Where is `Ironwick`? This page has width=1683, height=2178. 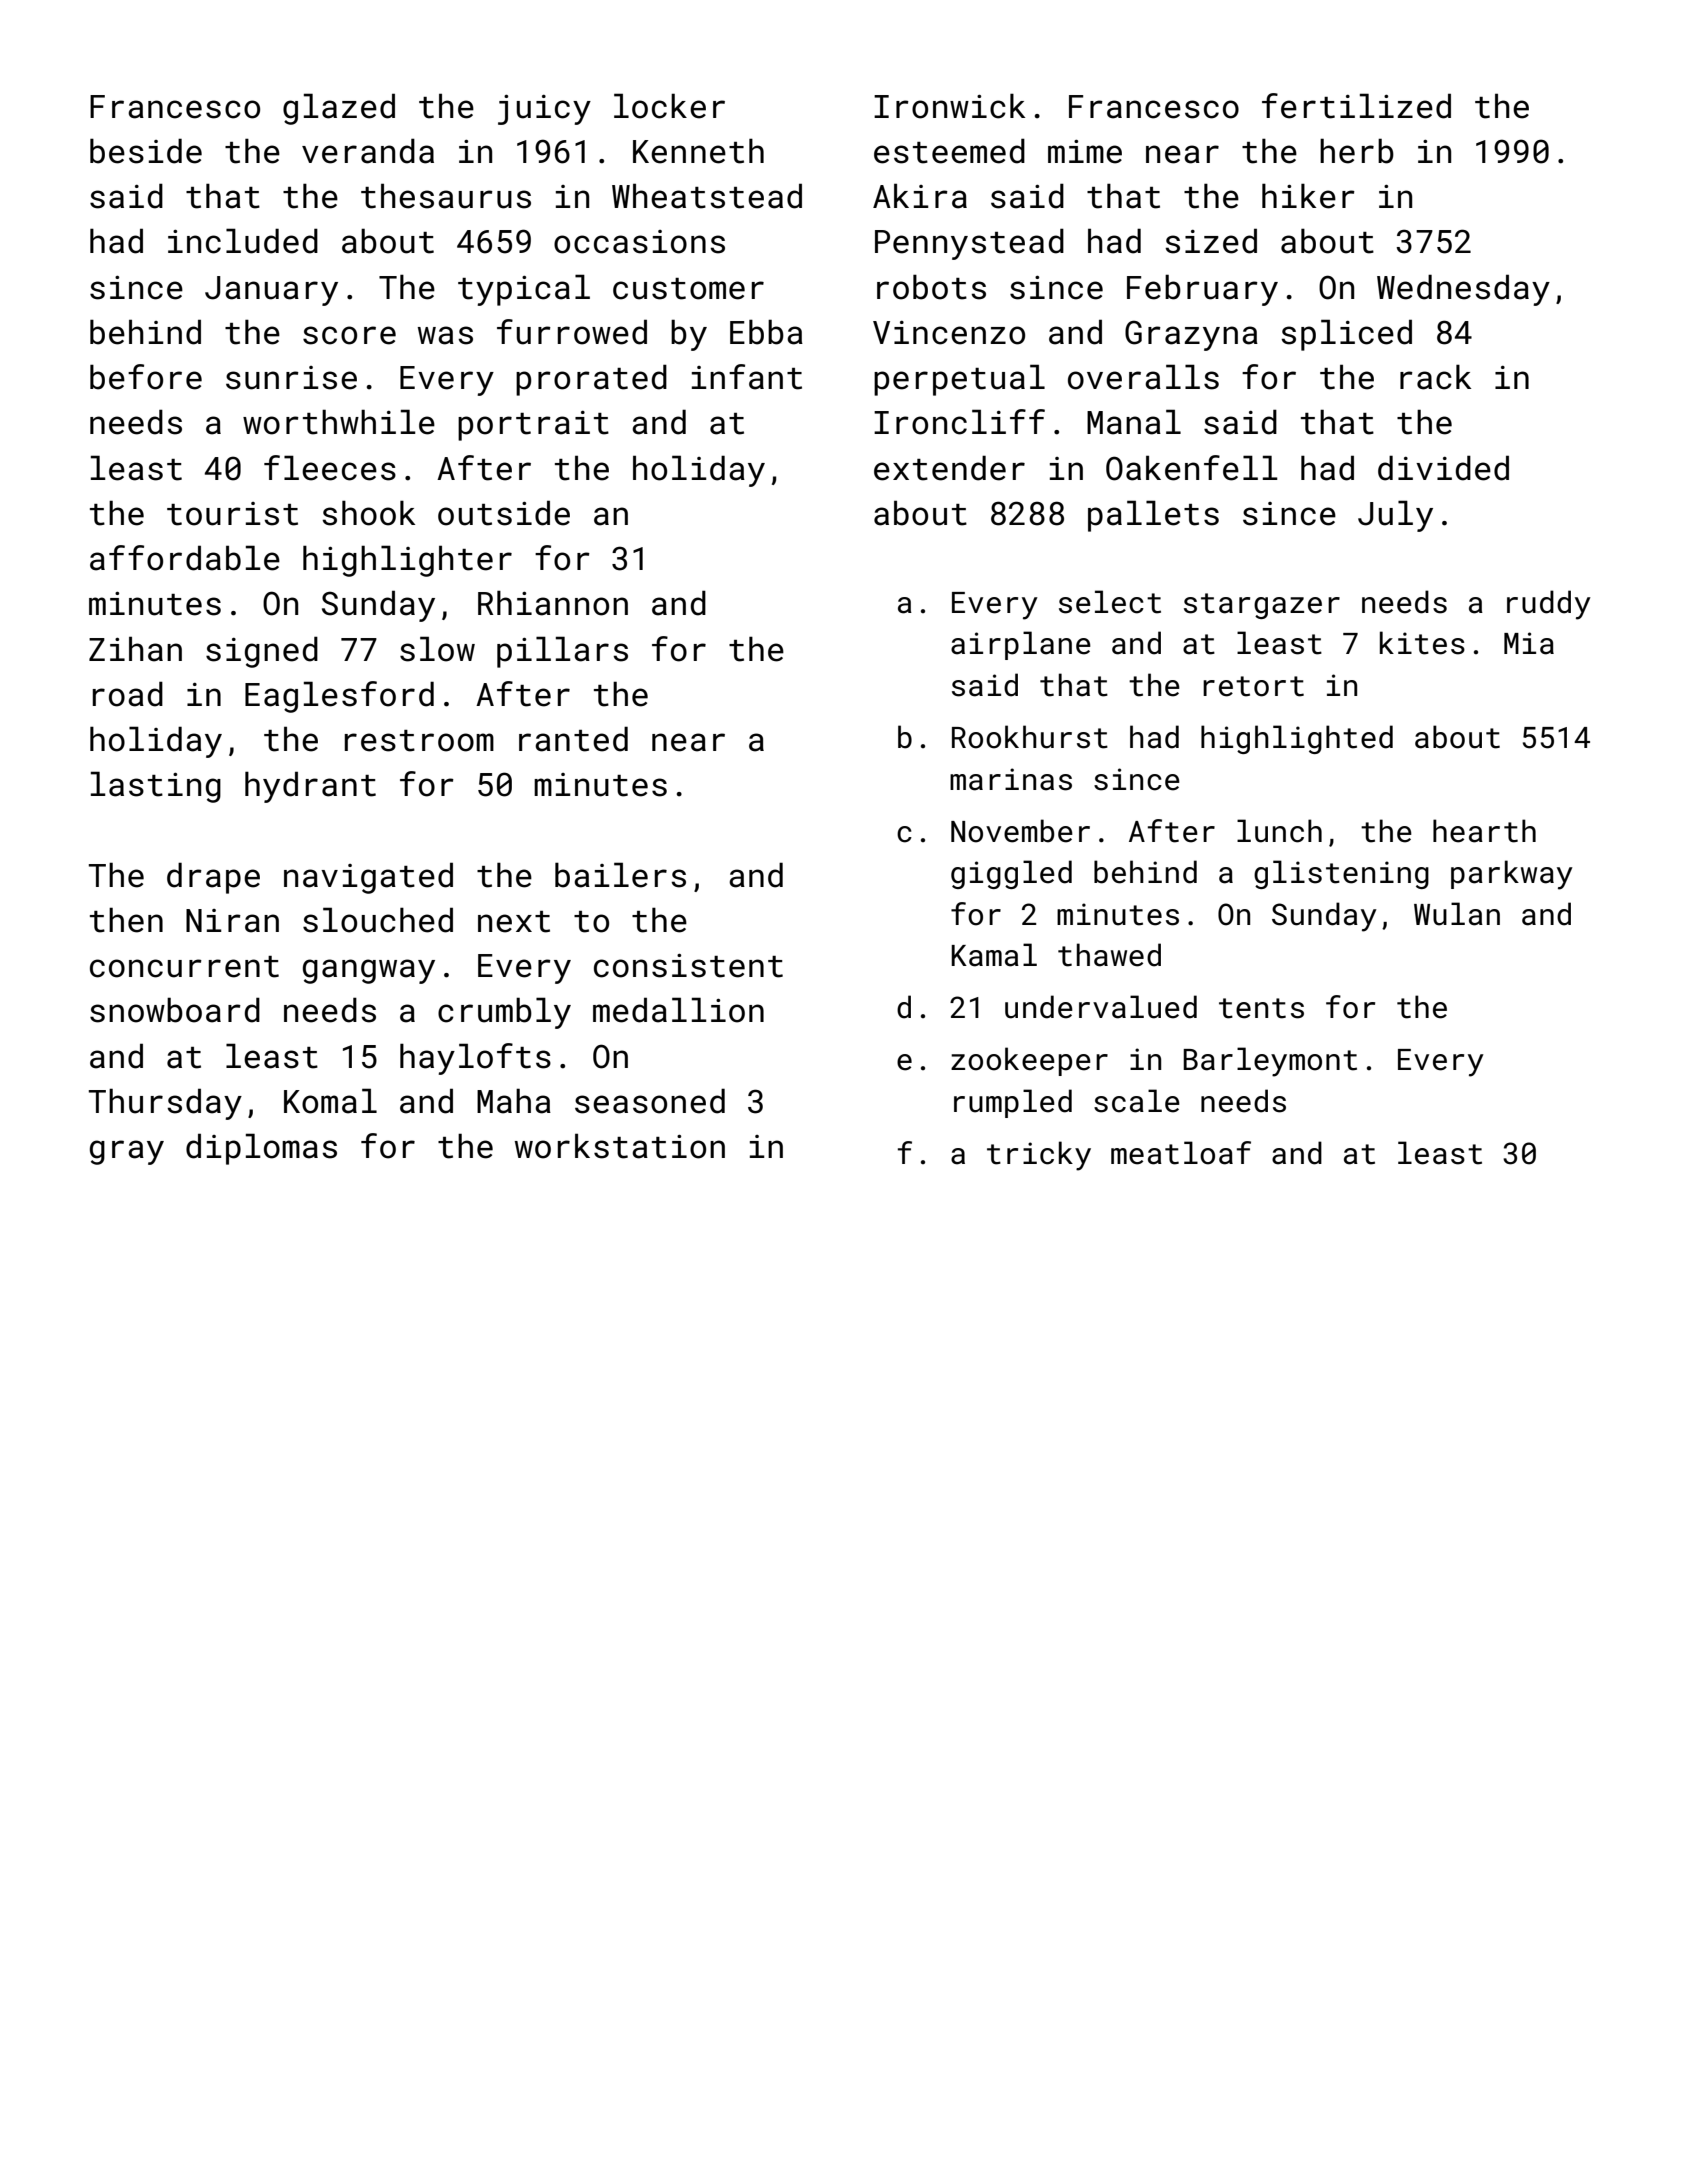
Ironwick is located at coordinates (949, 106).
